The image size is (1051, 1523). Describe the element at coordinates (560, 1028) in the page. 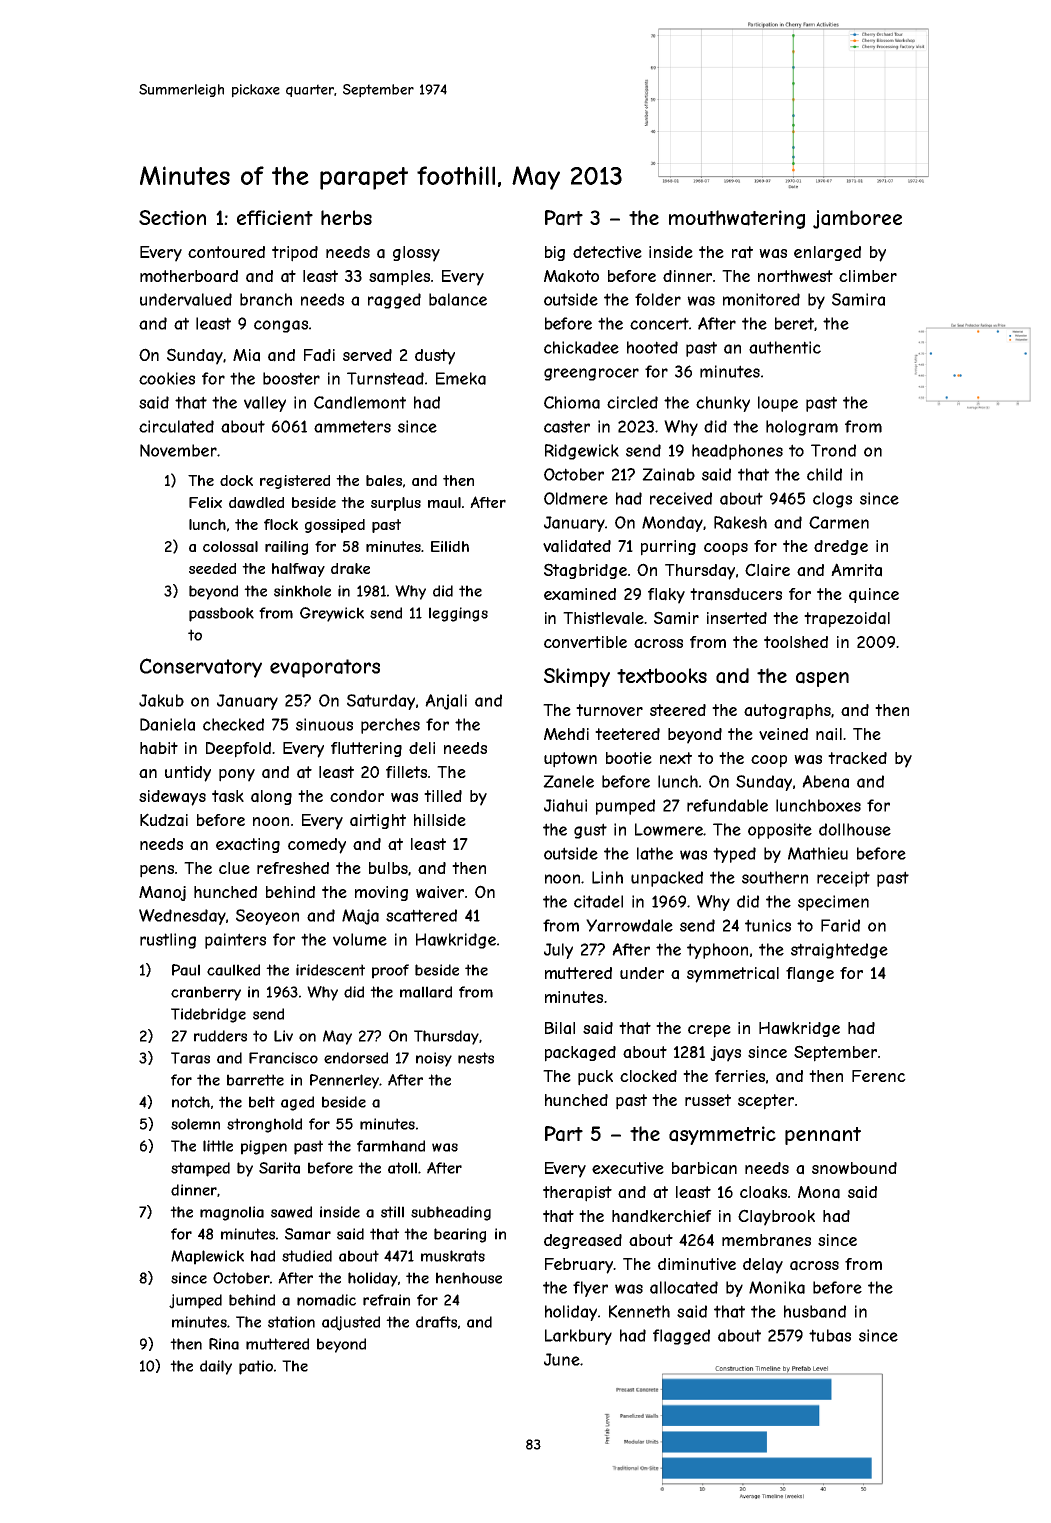

I see `Bilal` at that location.
